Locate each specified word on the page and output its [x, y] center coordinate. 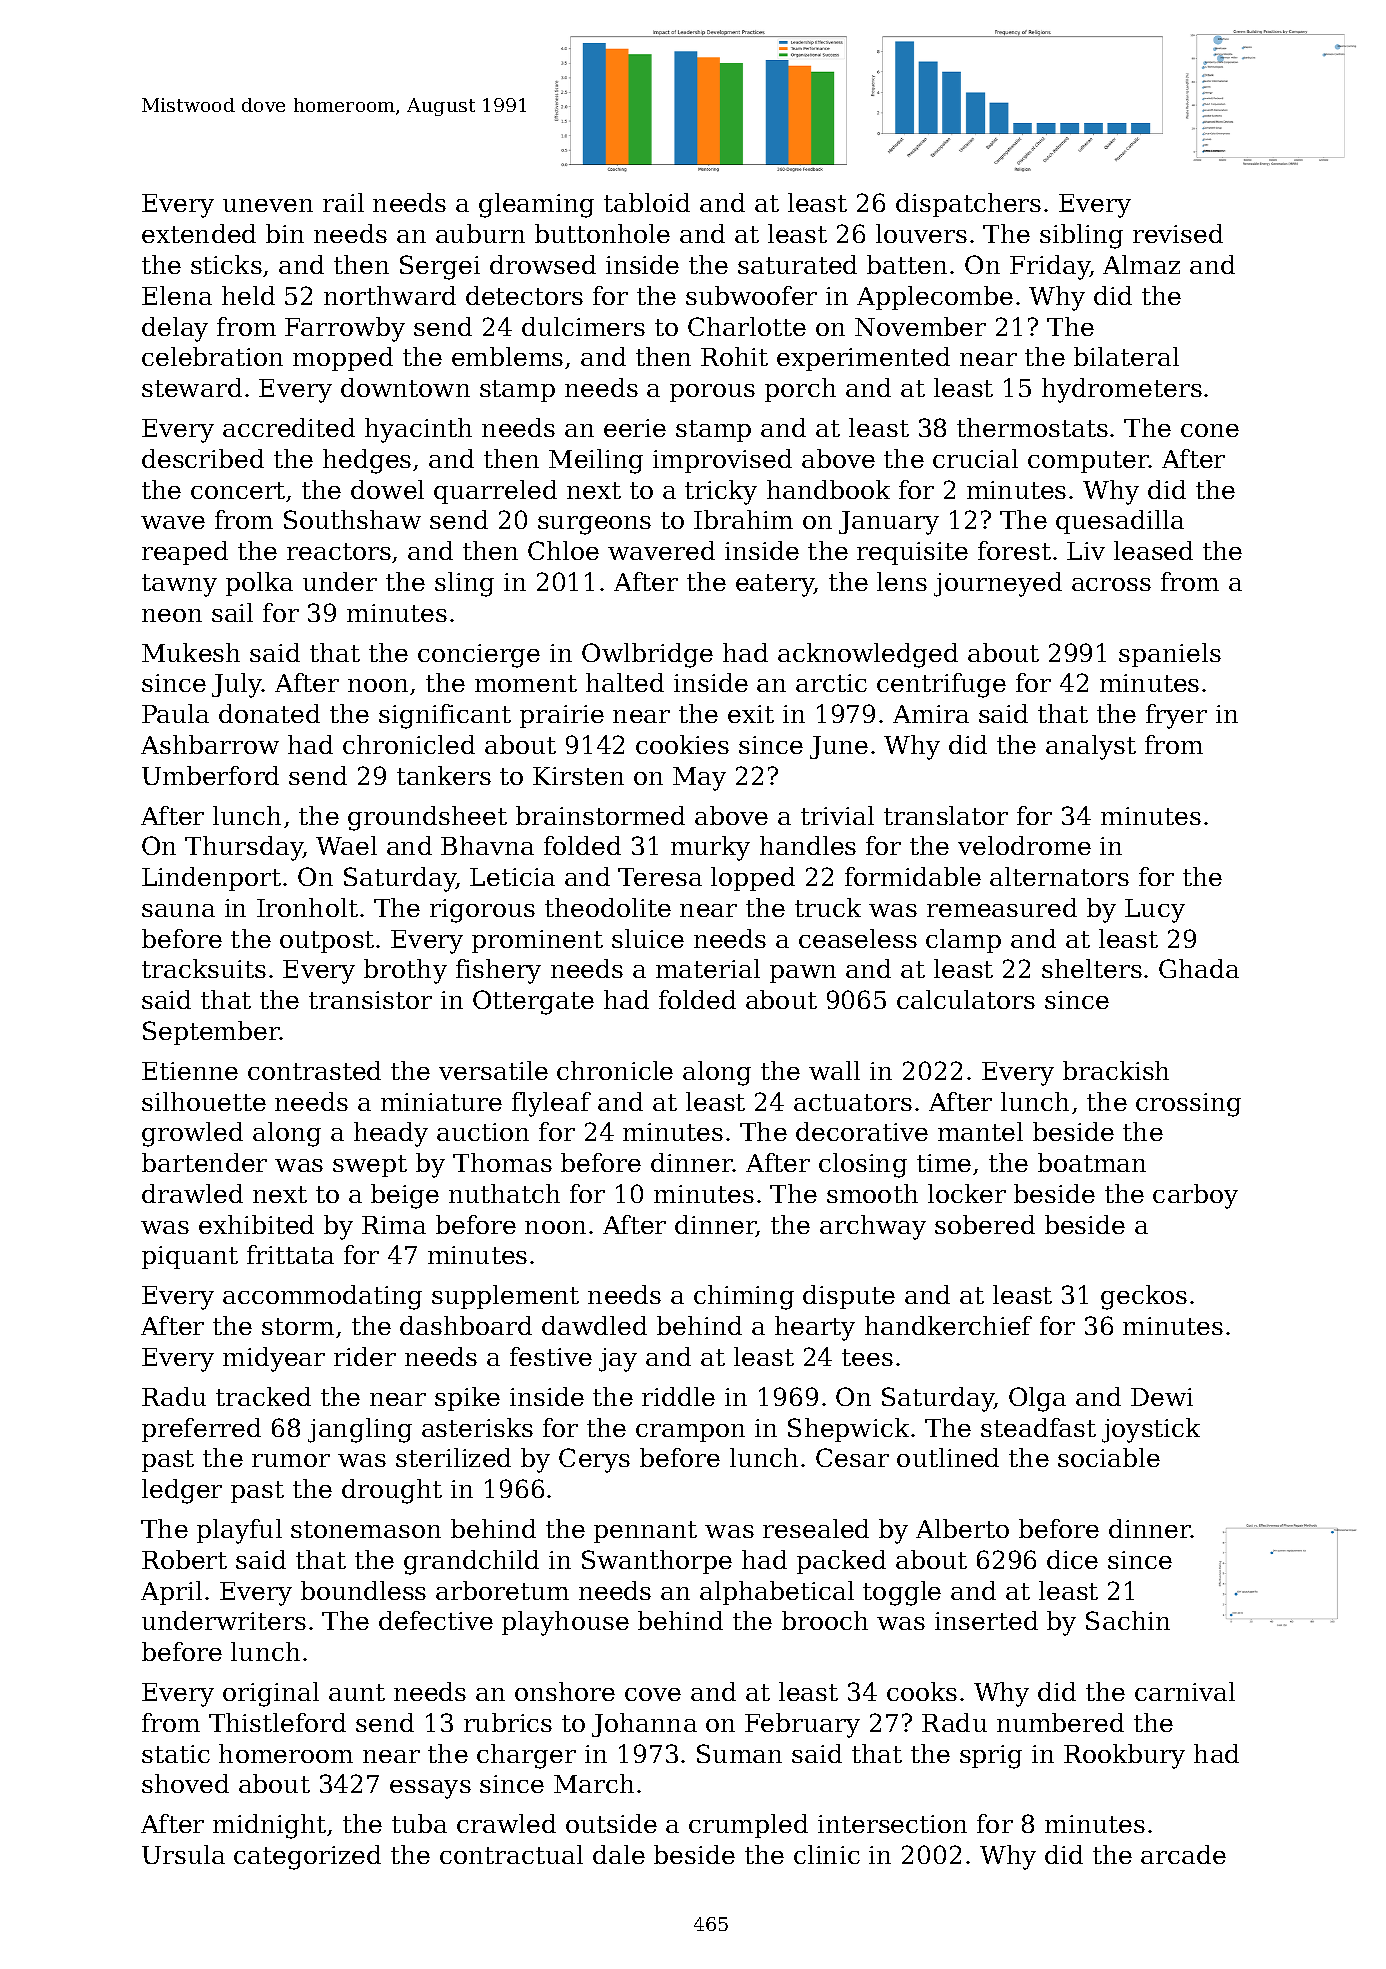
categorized [307, 1857]
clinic [827, 1854]
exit [751, 714]
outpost [327, 942]
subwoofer [751, 295]
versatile [493, 1070]
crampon [690, 1433]
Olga [1037, 1399]
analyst [1091, 747]
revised [1178, 233]
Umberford [210, 775]
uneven [268, 205]
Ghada [1199, 968]
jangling [360, 1430]
